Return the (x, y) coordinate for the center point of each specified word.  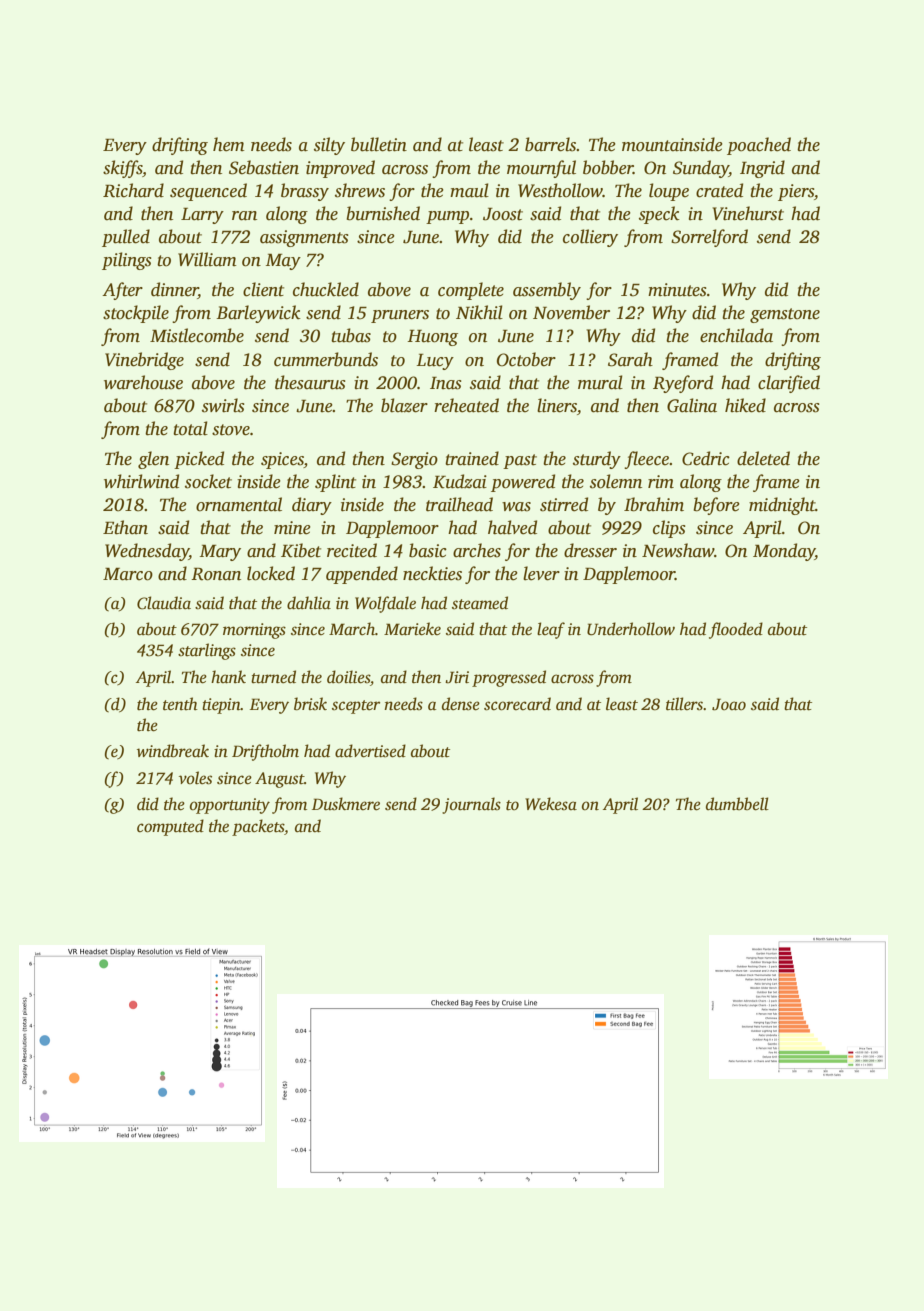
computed (170, 827)
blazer (404, 405)
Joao (729, 704)
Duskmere (346, 804)
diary (312, 506)
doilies (348, 677)
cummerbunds (326, 359)
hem (229, 144)
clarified (789, 384)
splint (335, 483)
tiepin (221, 706)
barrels (551, 144)
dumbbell (737, 804)
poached (759, 146)
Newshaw (678, 550)
